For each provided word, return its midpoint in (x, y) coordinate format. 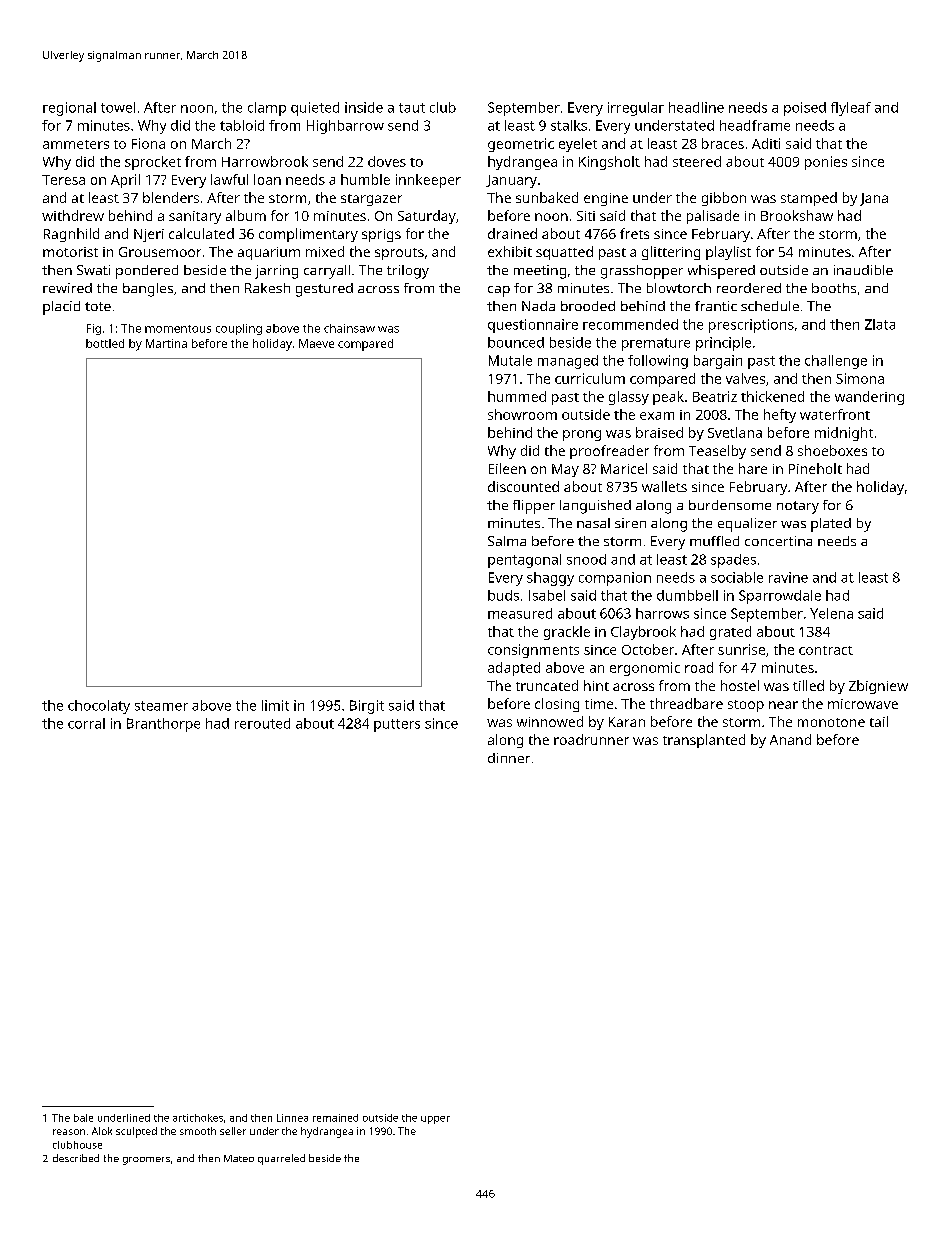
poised (805, 109)
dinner (509, 758)
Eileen (507, 468)
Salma (507, 541)
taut (412, 108)
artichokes (198, 1118)
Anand (790, 739)
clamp (267, 109)
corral (86, 723)
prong (582, 435)
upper (435, 1120)
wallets (664, 486)
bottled (105, 343)
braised (659, 432)
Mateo (239, 1158)
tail (879, 721)
